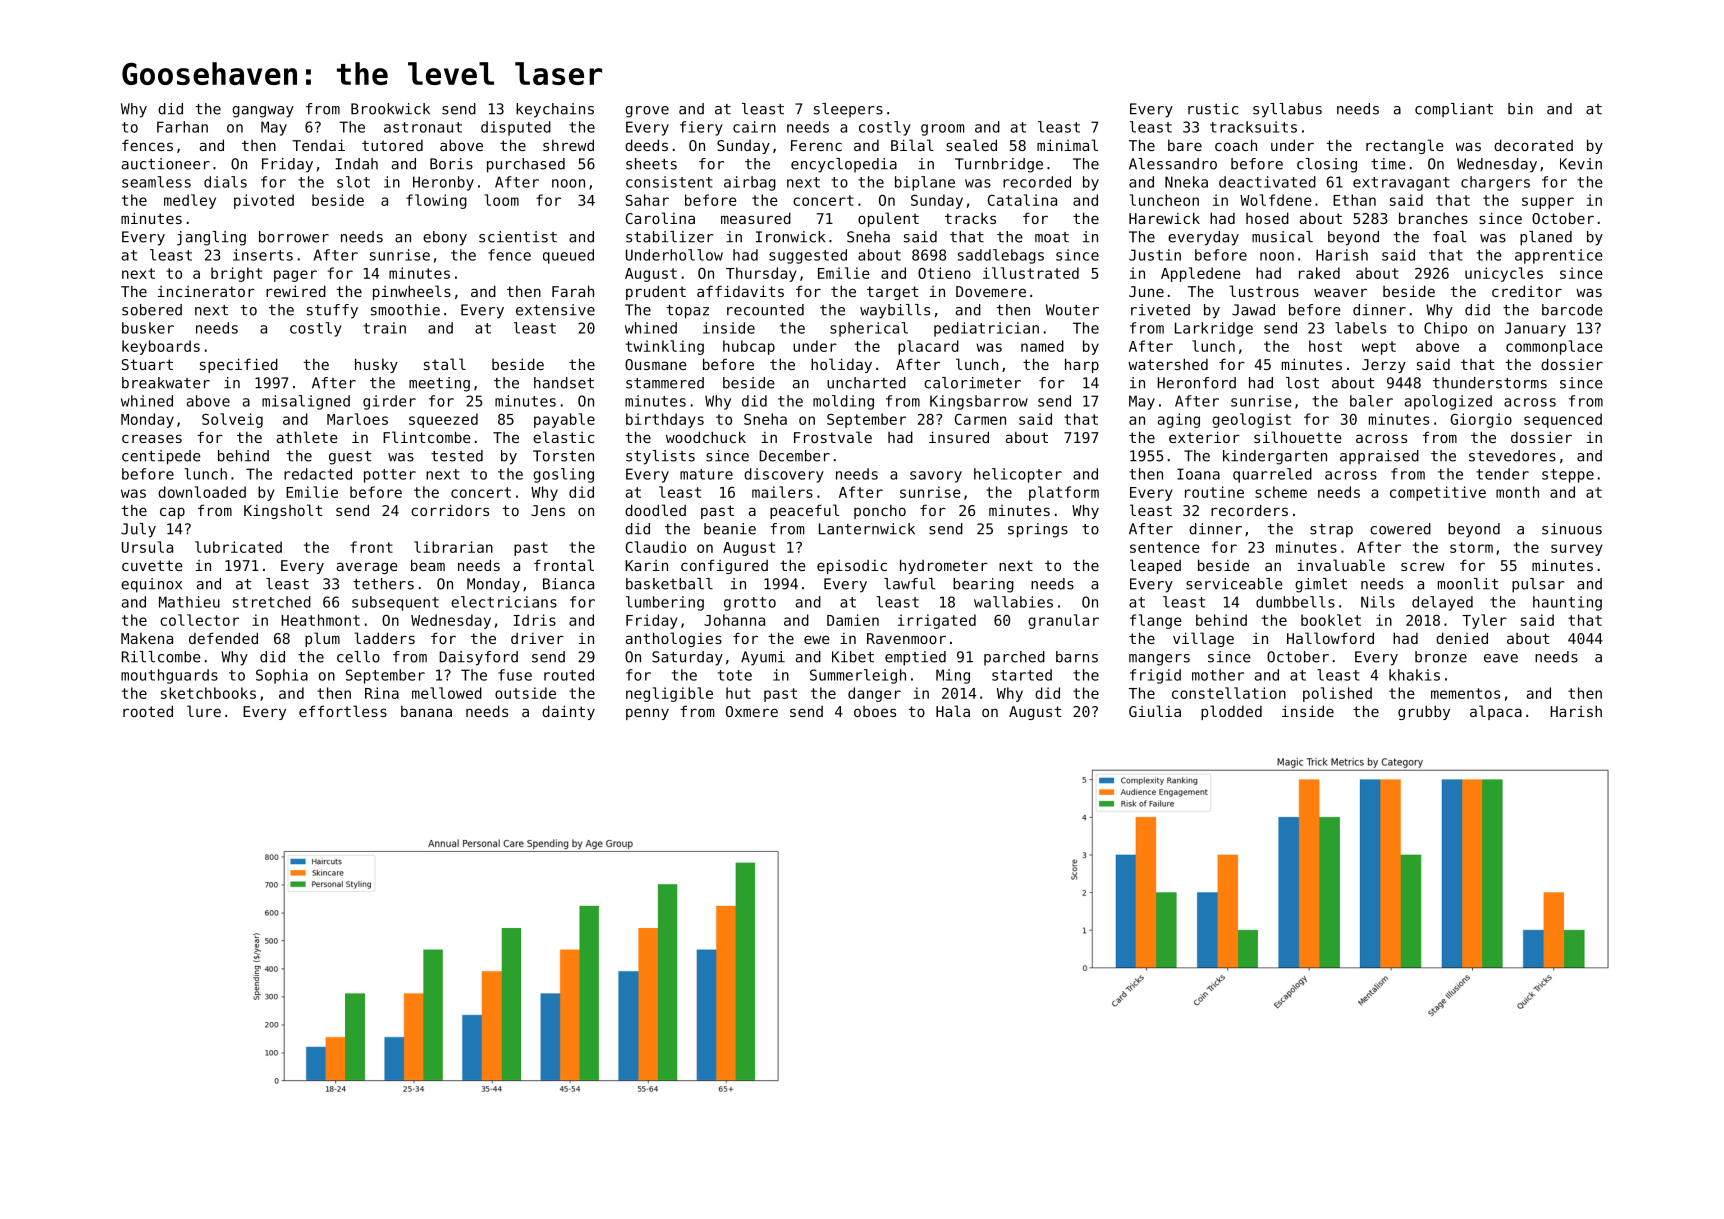 The image size is (1724, 1219). Describe the element at coordinates (1063, 621) in the screenshot. I see `granular` at that location.
